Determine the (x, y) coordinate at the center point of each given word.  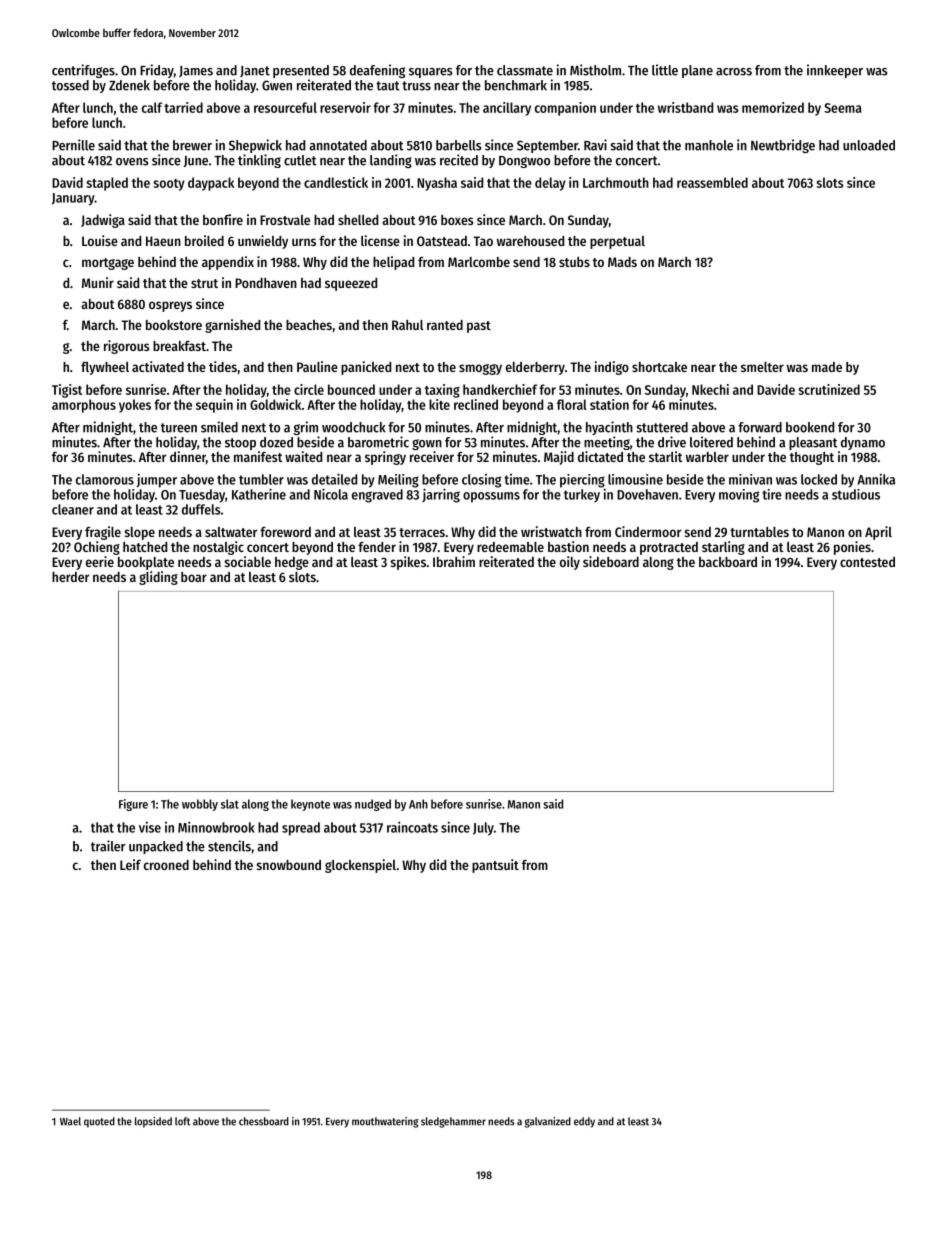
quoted (99, 1122)
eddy (584, 1122)
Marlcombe (479, 262)
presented (301, 71)
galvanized (548, 1122)
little (665, 70)
